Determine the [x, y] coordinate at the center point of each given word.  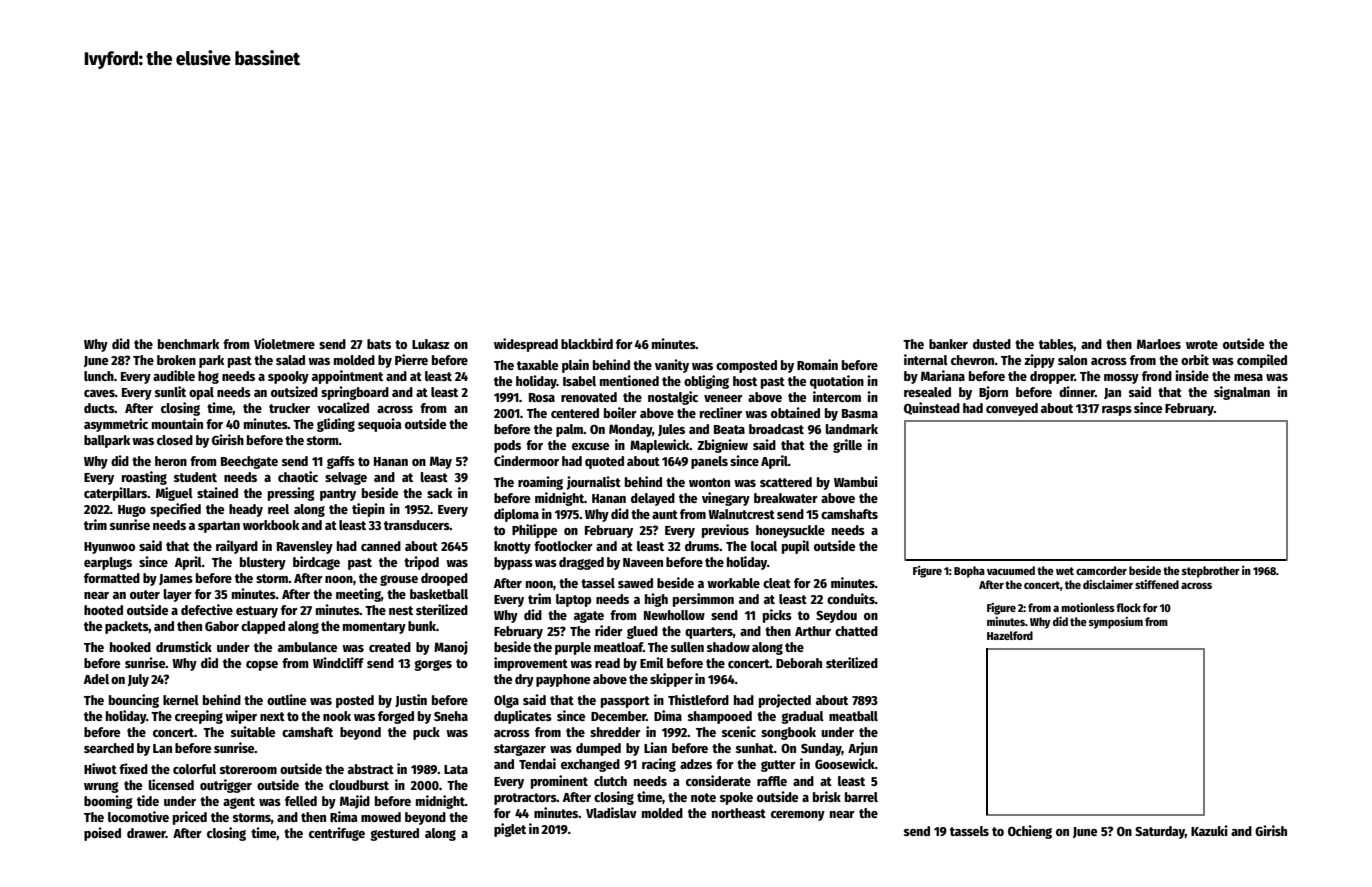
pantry [338, 495]
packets [127, 627]
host [745, 381]
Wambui [856, 481]
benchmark [188, 344]
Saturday [1160, 832]
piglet [510, 830]
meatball [853, 716]
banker [948, 344]
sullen [687, 647]
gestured [394, 834]
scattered [786, 482]
